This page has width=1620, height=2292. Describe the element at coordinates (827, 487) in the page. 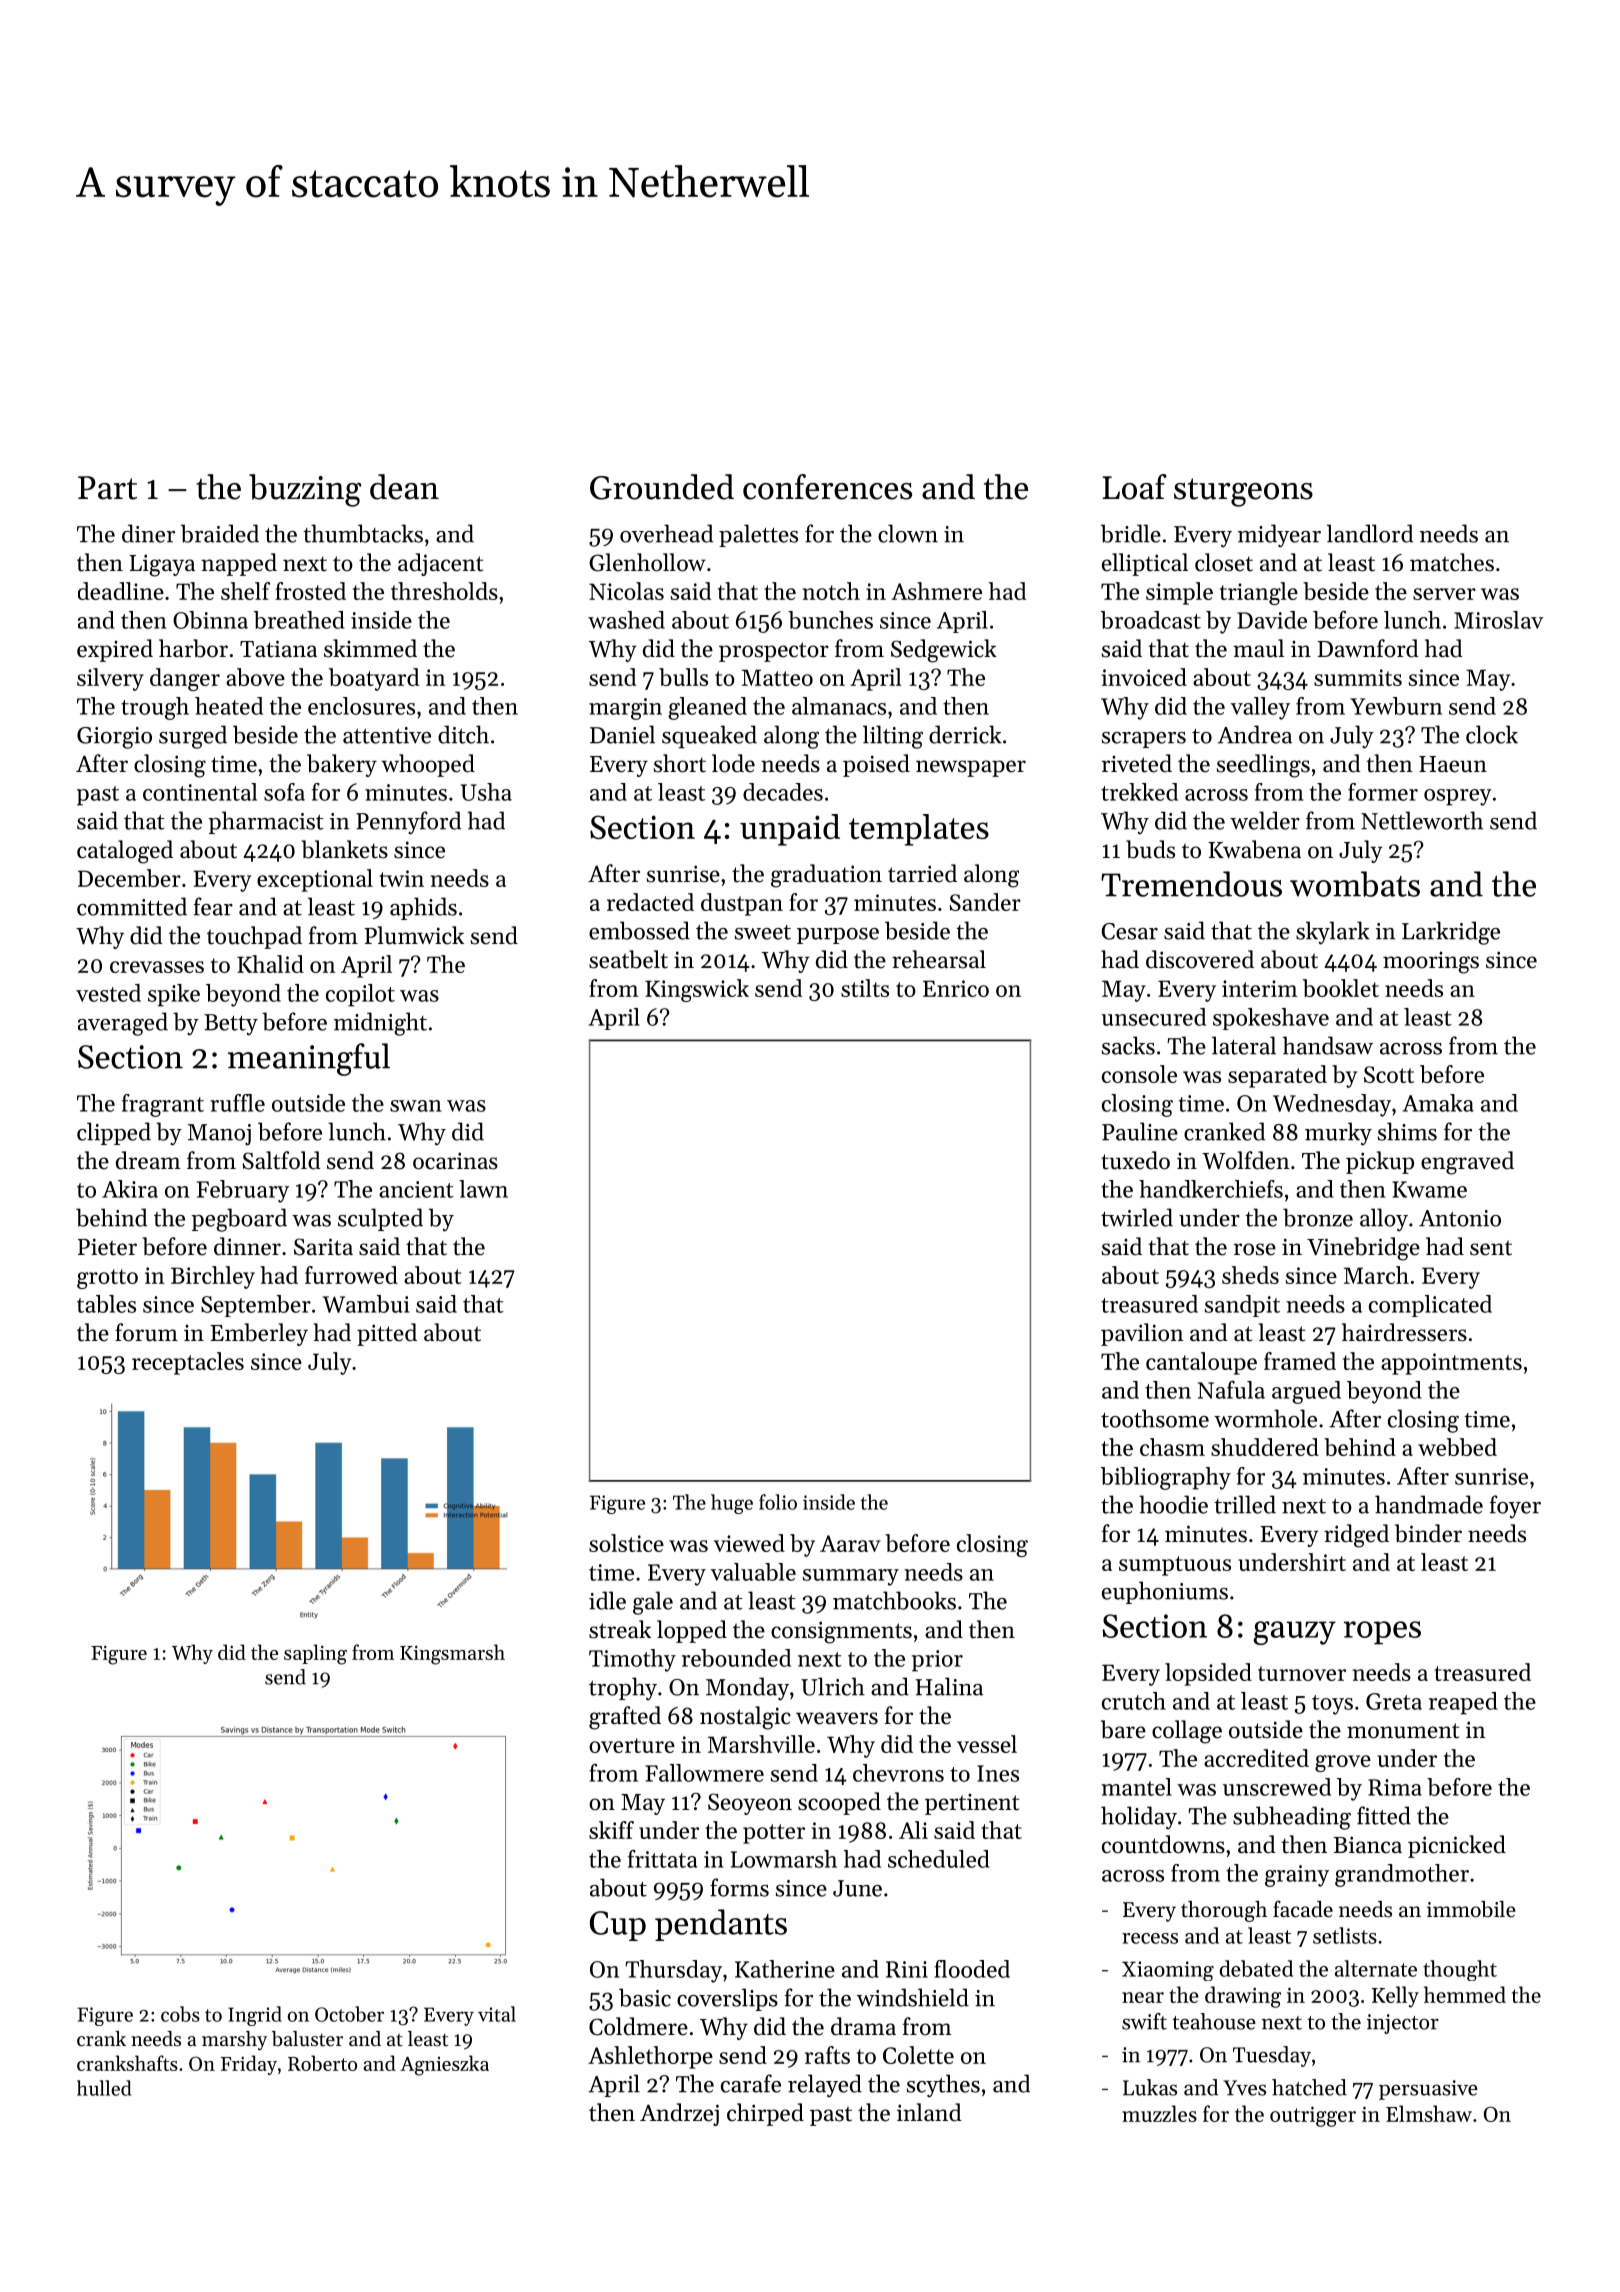

I see `conferences` at that location.
